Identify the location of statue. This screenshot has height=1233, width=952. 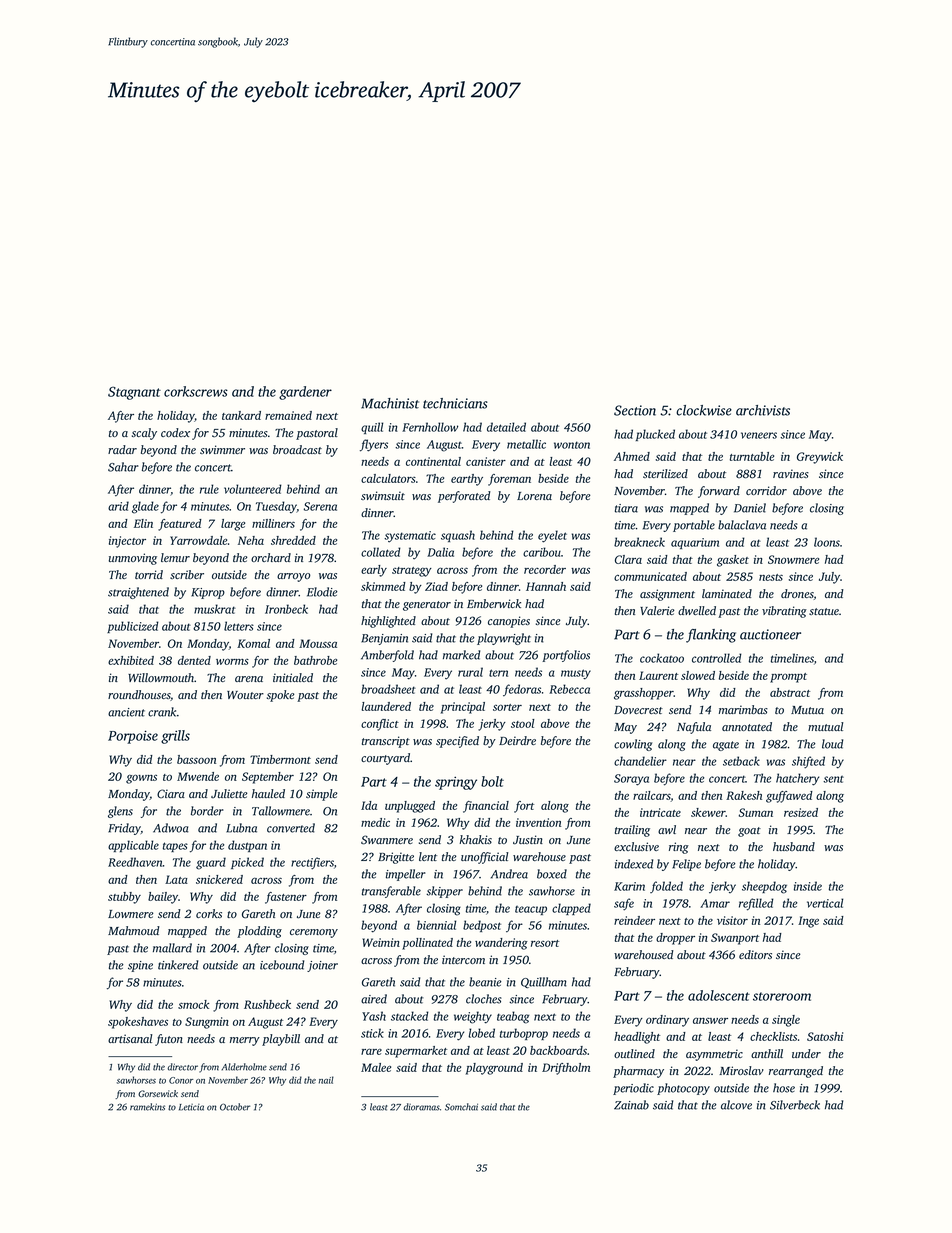
(824, 611).
